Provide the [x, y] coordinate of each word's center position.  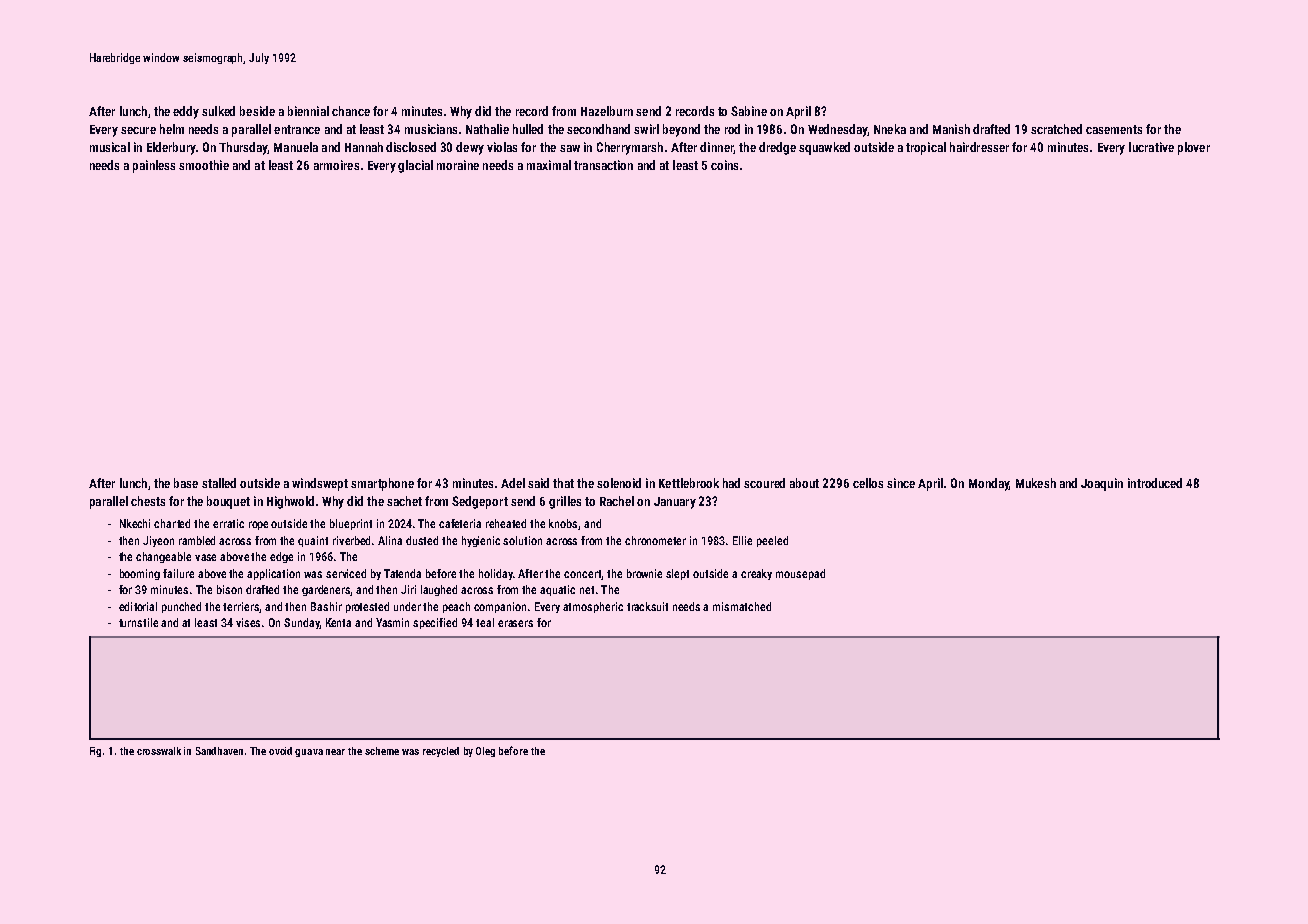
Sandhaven [219, 751]
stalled [219, 483]
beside [257, 111]
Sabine [749, 111]
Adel [513, 483]
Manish [951, 129]
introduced [1155, 483]
